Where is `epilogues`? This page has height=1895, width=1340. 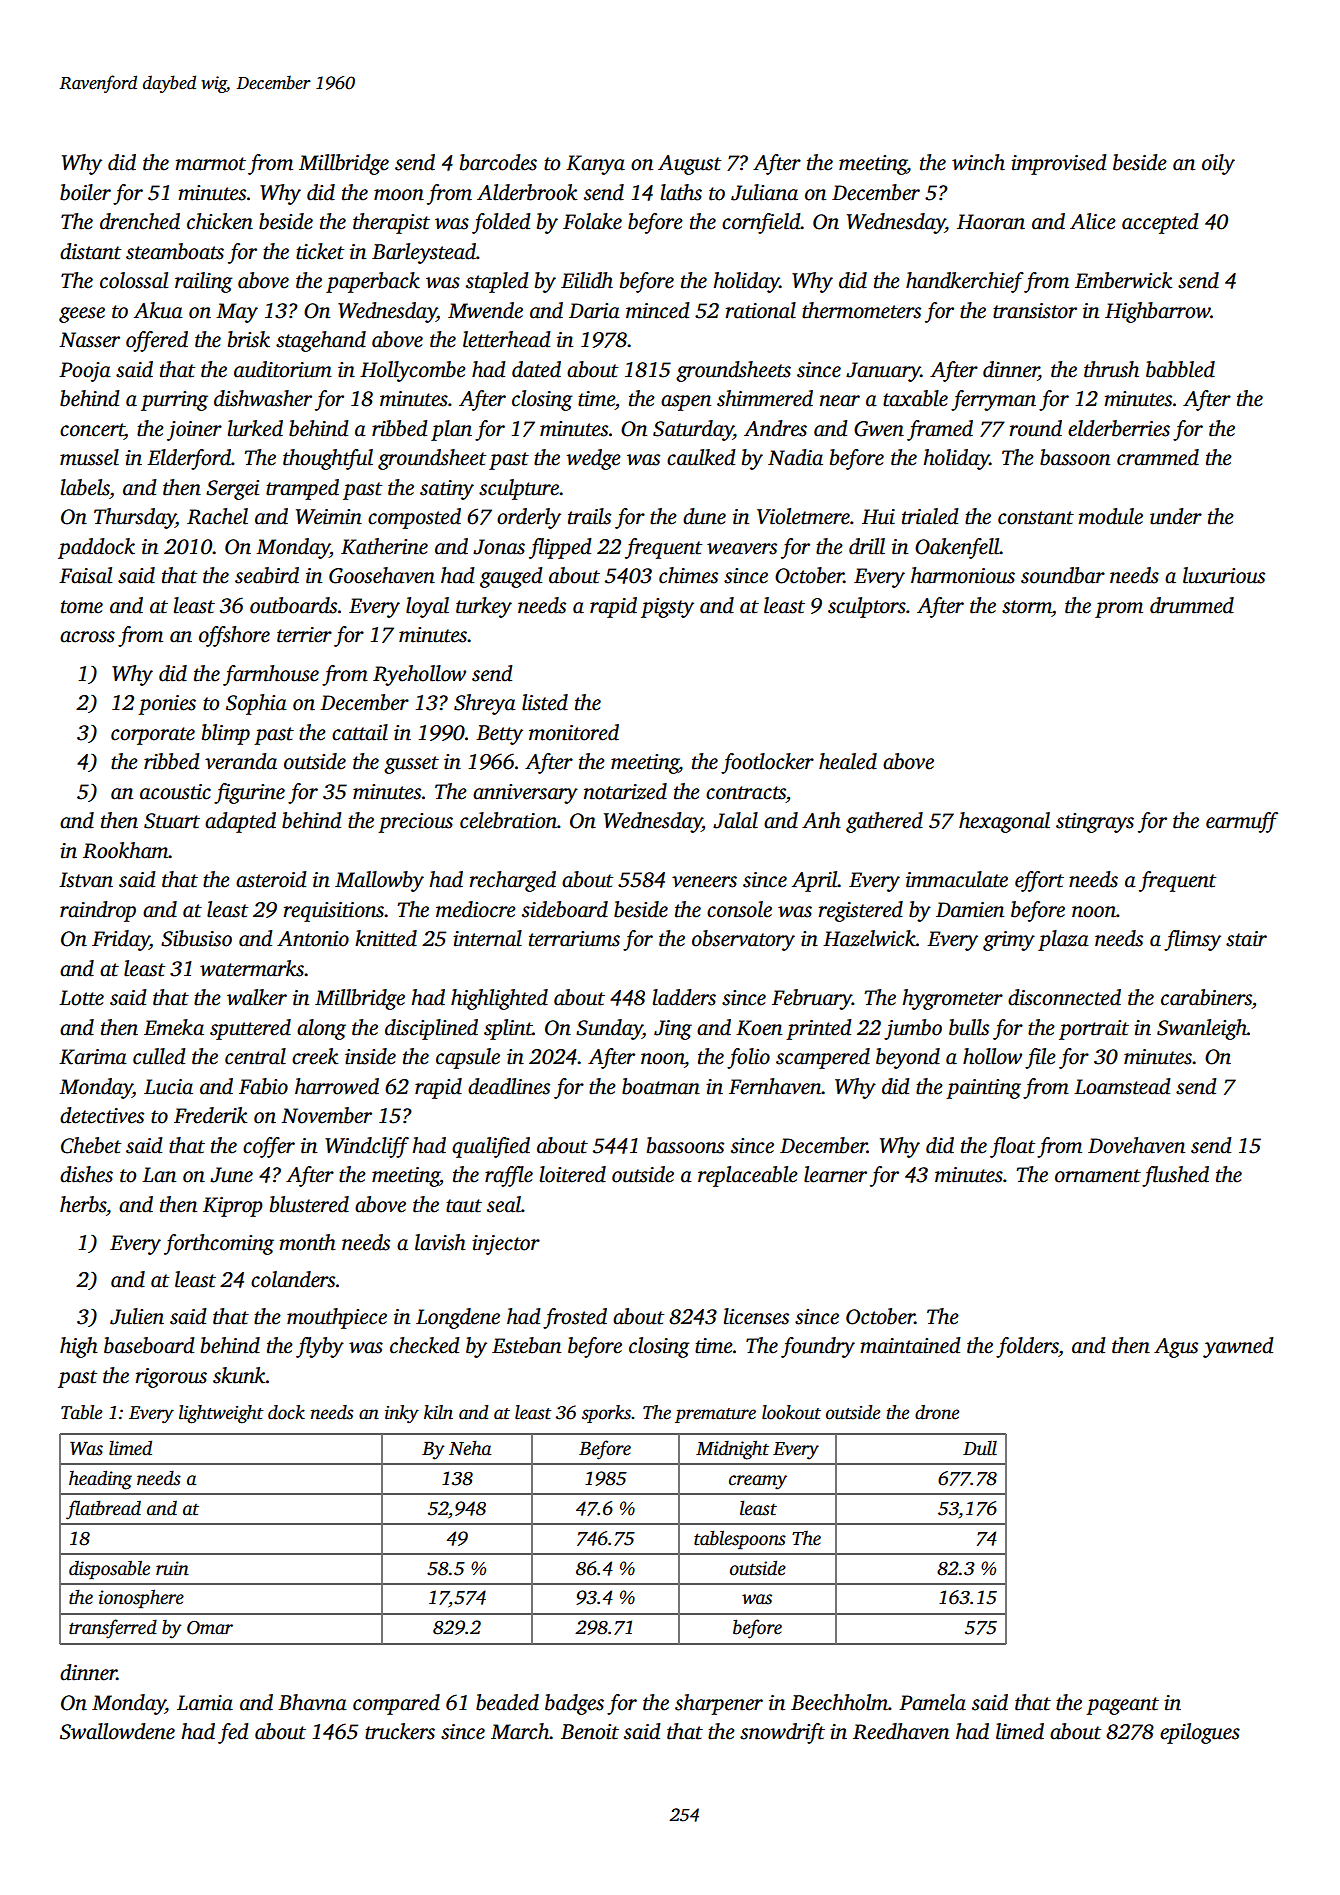 epilogues is located at coordinates (1200, 1733).
